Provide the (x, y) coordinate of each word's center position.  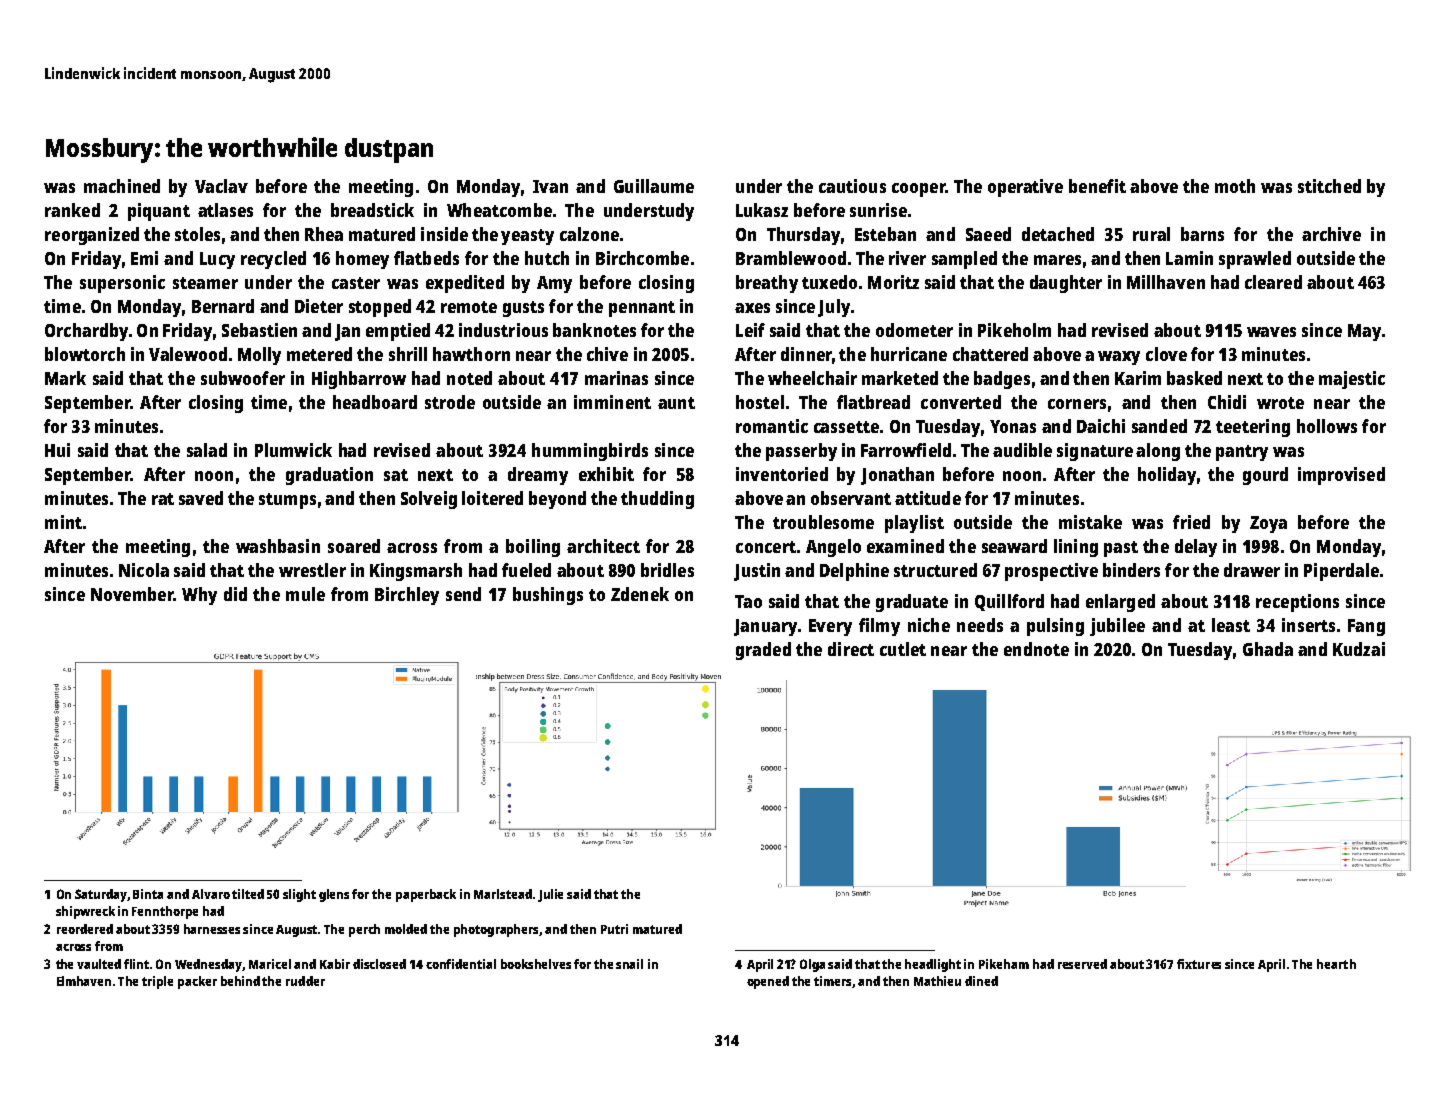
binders (1131, 570)
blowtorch (85, 354)
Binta (148, 894)
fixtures (1199, 964)
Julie (550, 895)
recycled (273, 260)
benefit (1097, 186)
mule (305, 594)
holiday (1167, 476)
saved (201, 498)
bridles (667, 570)
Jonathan (897, 476)
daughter (1066, 284)
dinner (806, 354)
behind (240, 981)
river (907, 258)
